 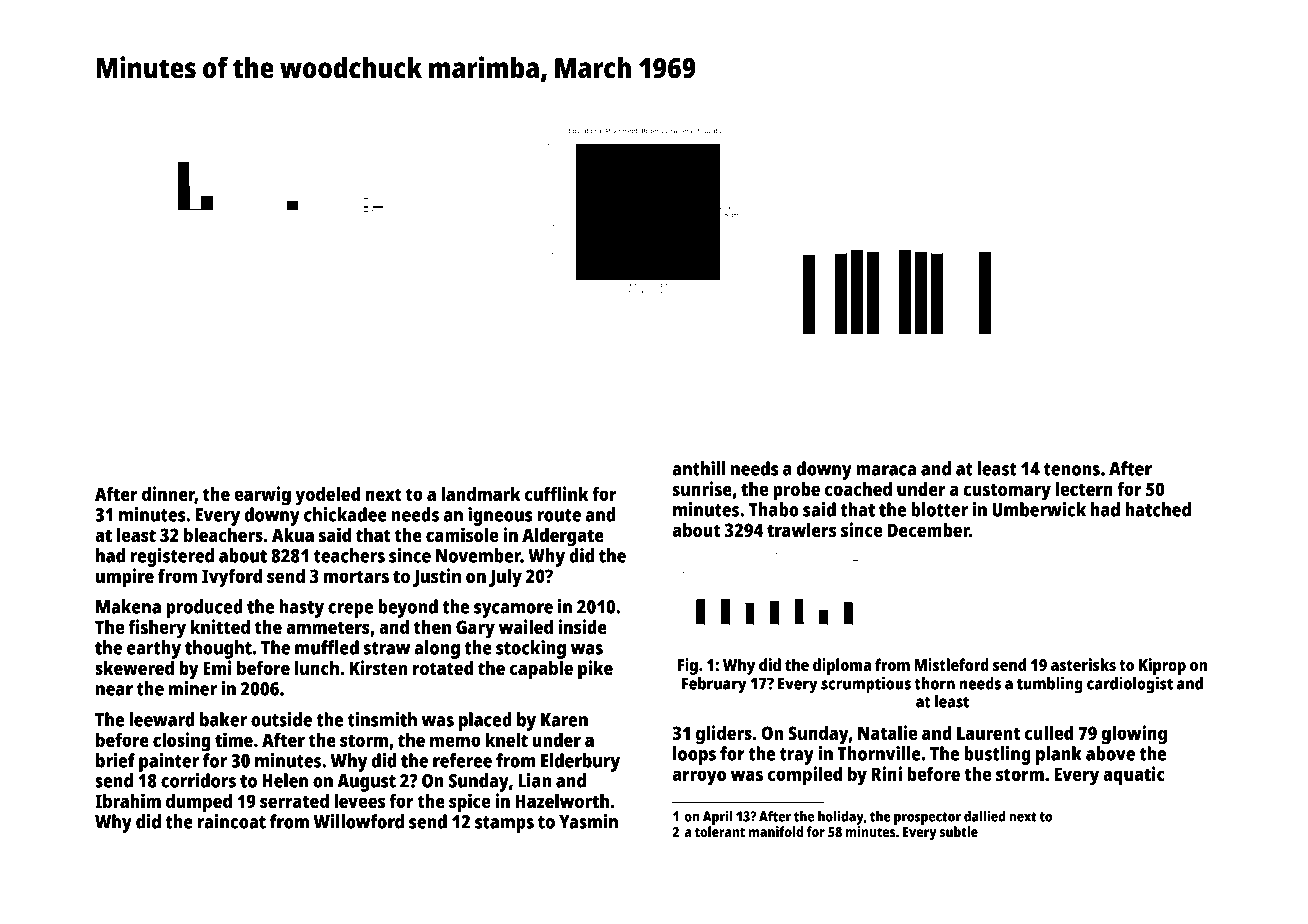 What do you see at coordinates (293, 534) in the page?
I see `Akua` at bounding box center [293, 534].
